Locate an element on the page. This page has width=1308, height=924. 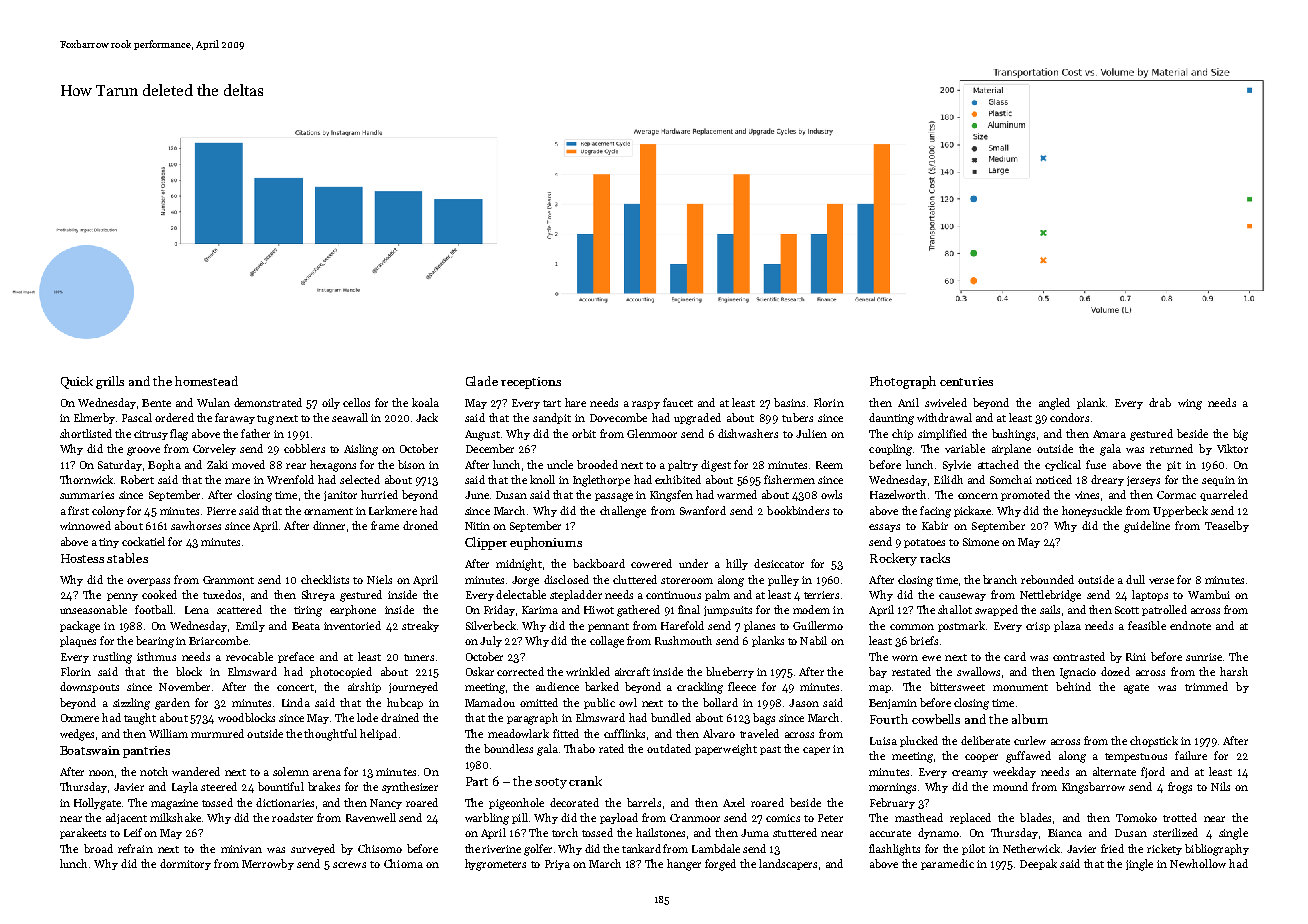
Amara is located at coordinates (1109, 434).
